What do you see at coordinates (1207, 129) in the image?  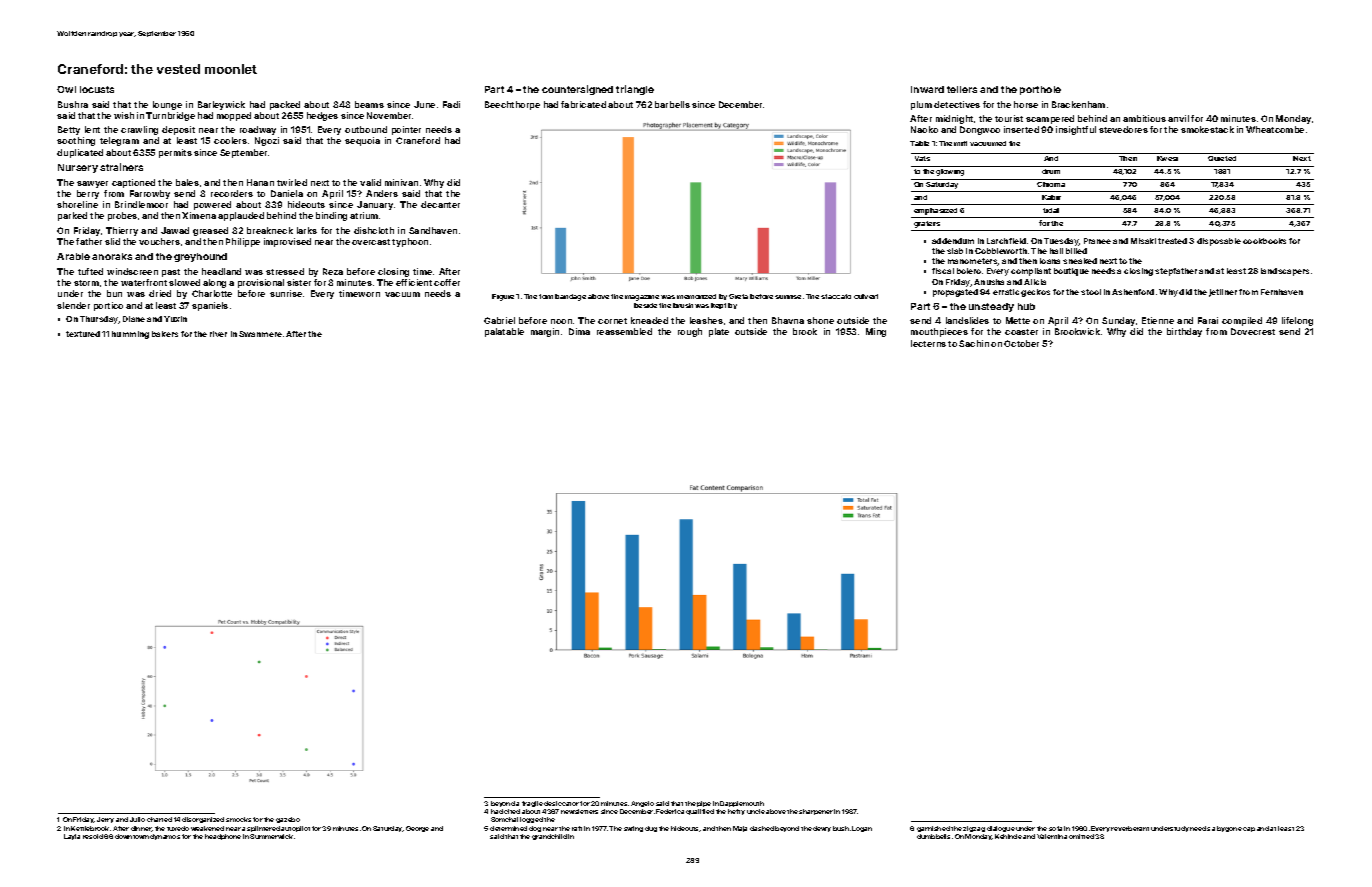 I see `smokestack` at bounding box center [1207, 129].
